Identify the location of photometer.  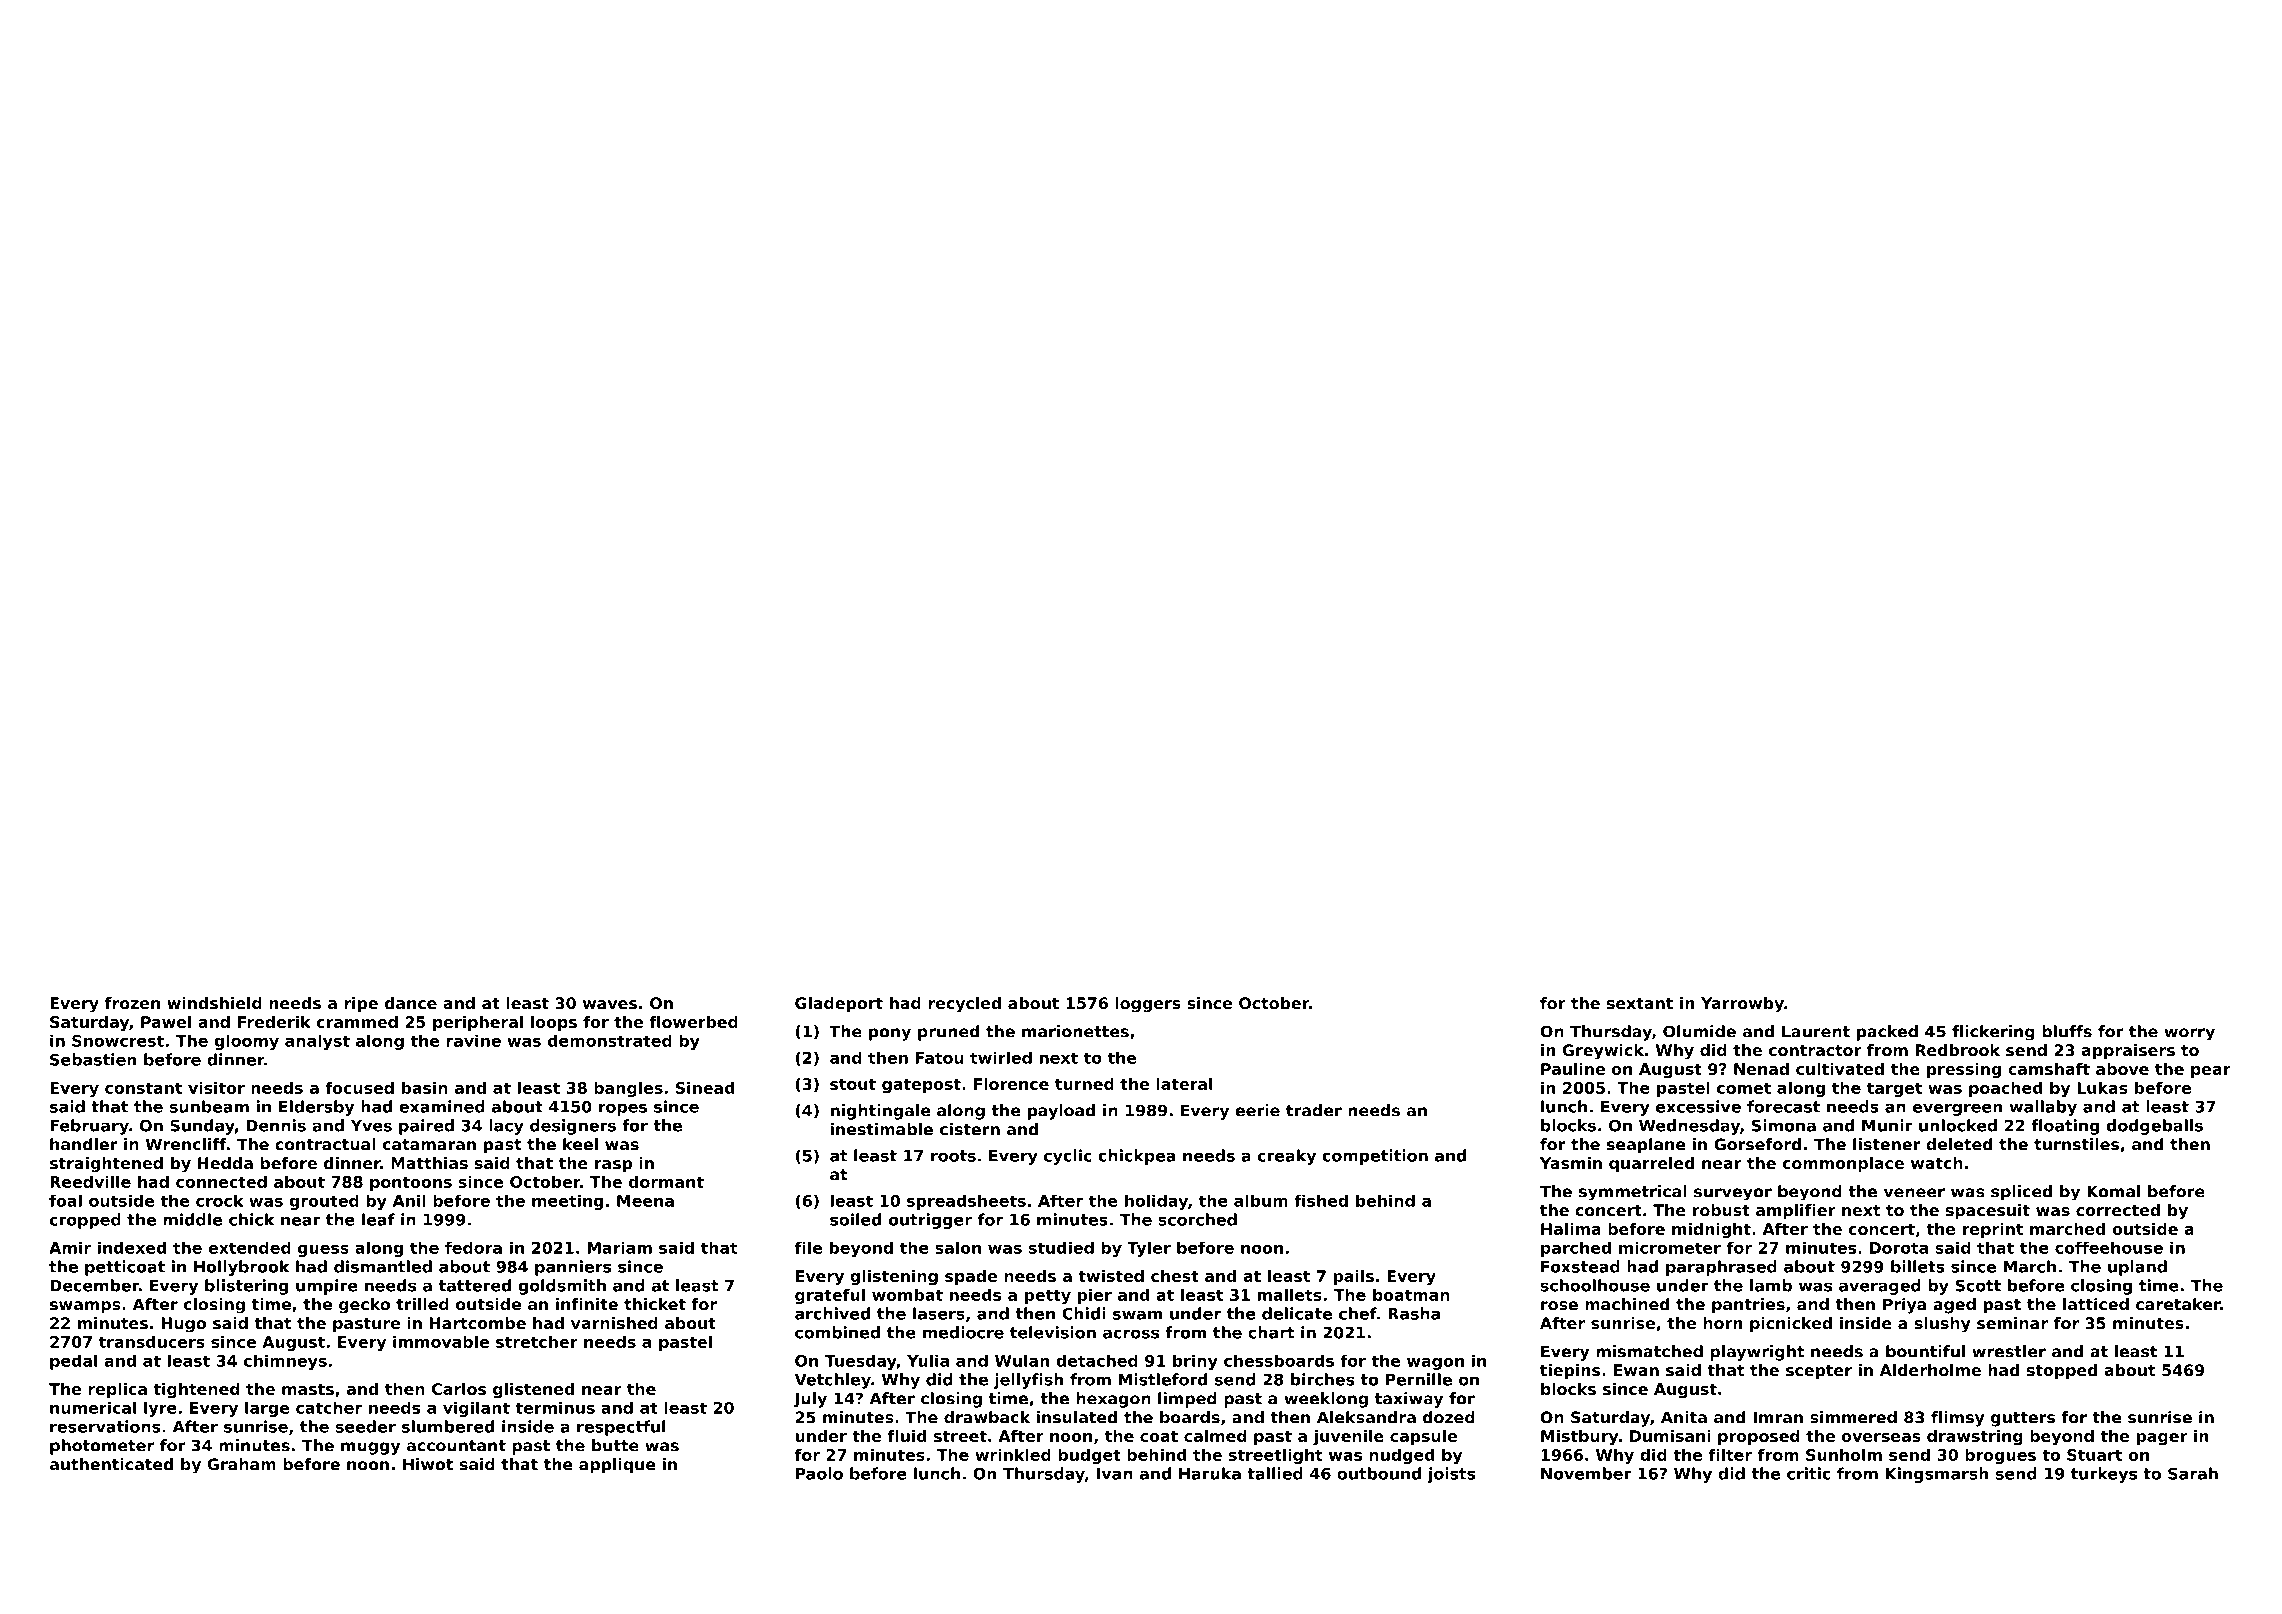
(102, 1447).
